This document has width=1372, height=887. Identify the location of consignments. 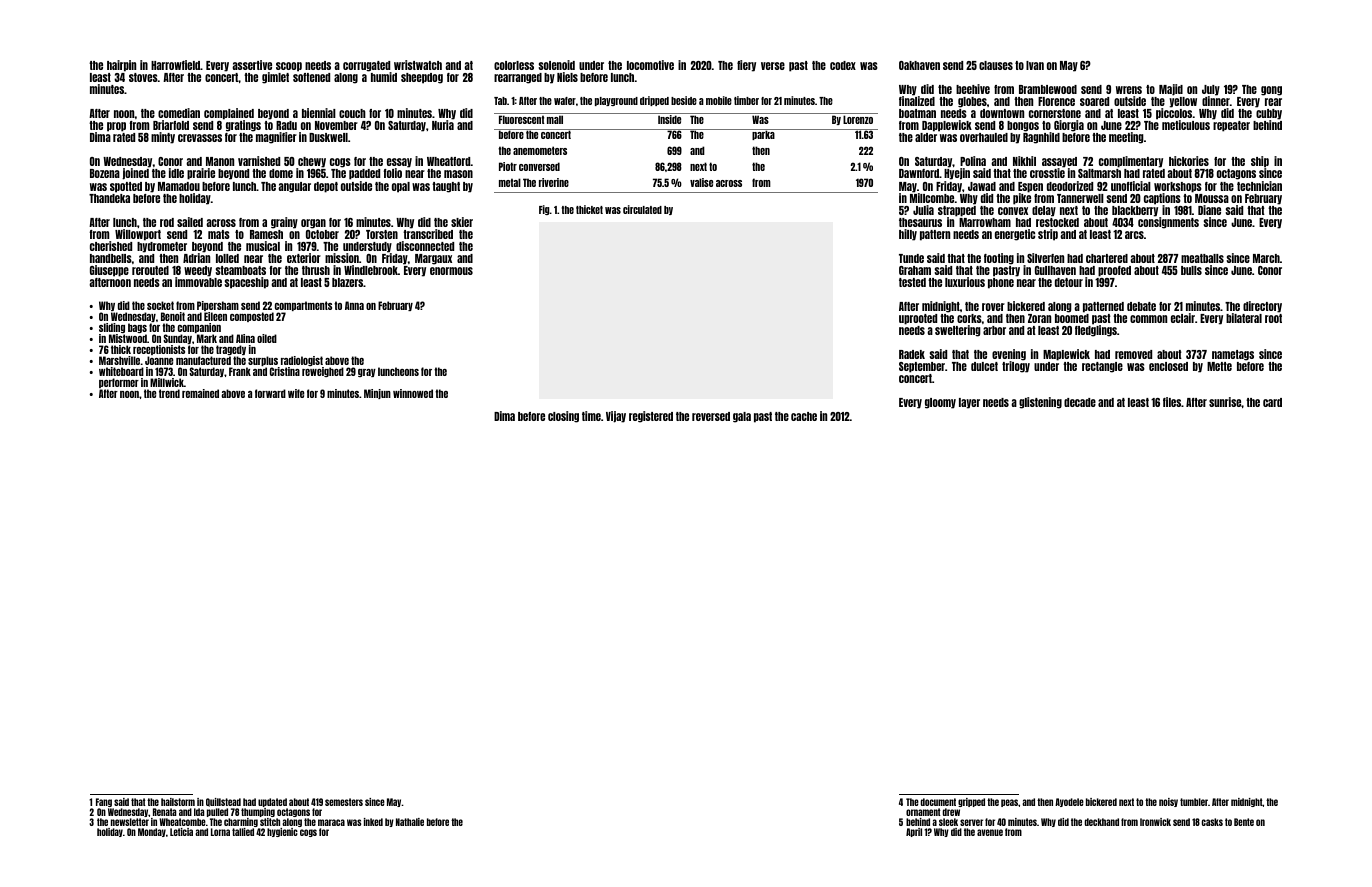
(1168, 223).
